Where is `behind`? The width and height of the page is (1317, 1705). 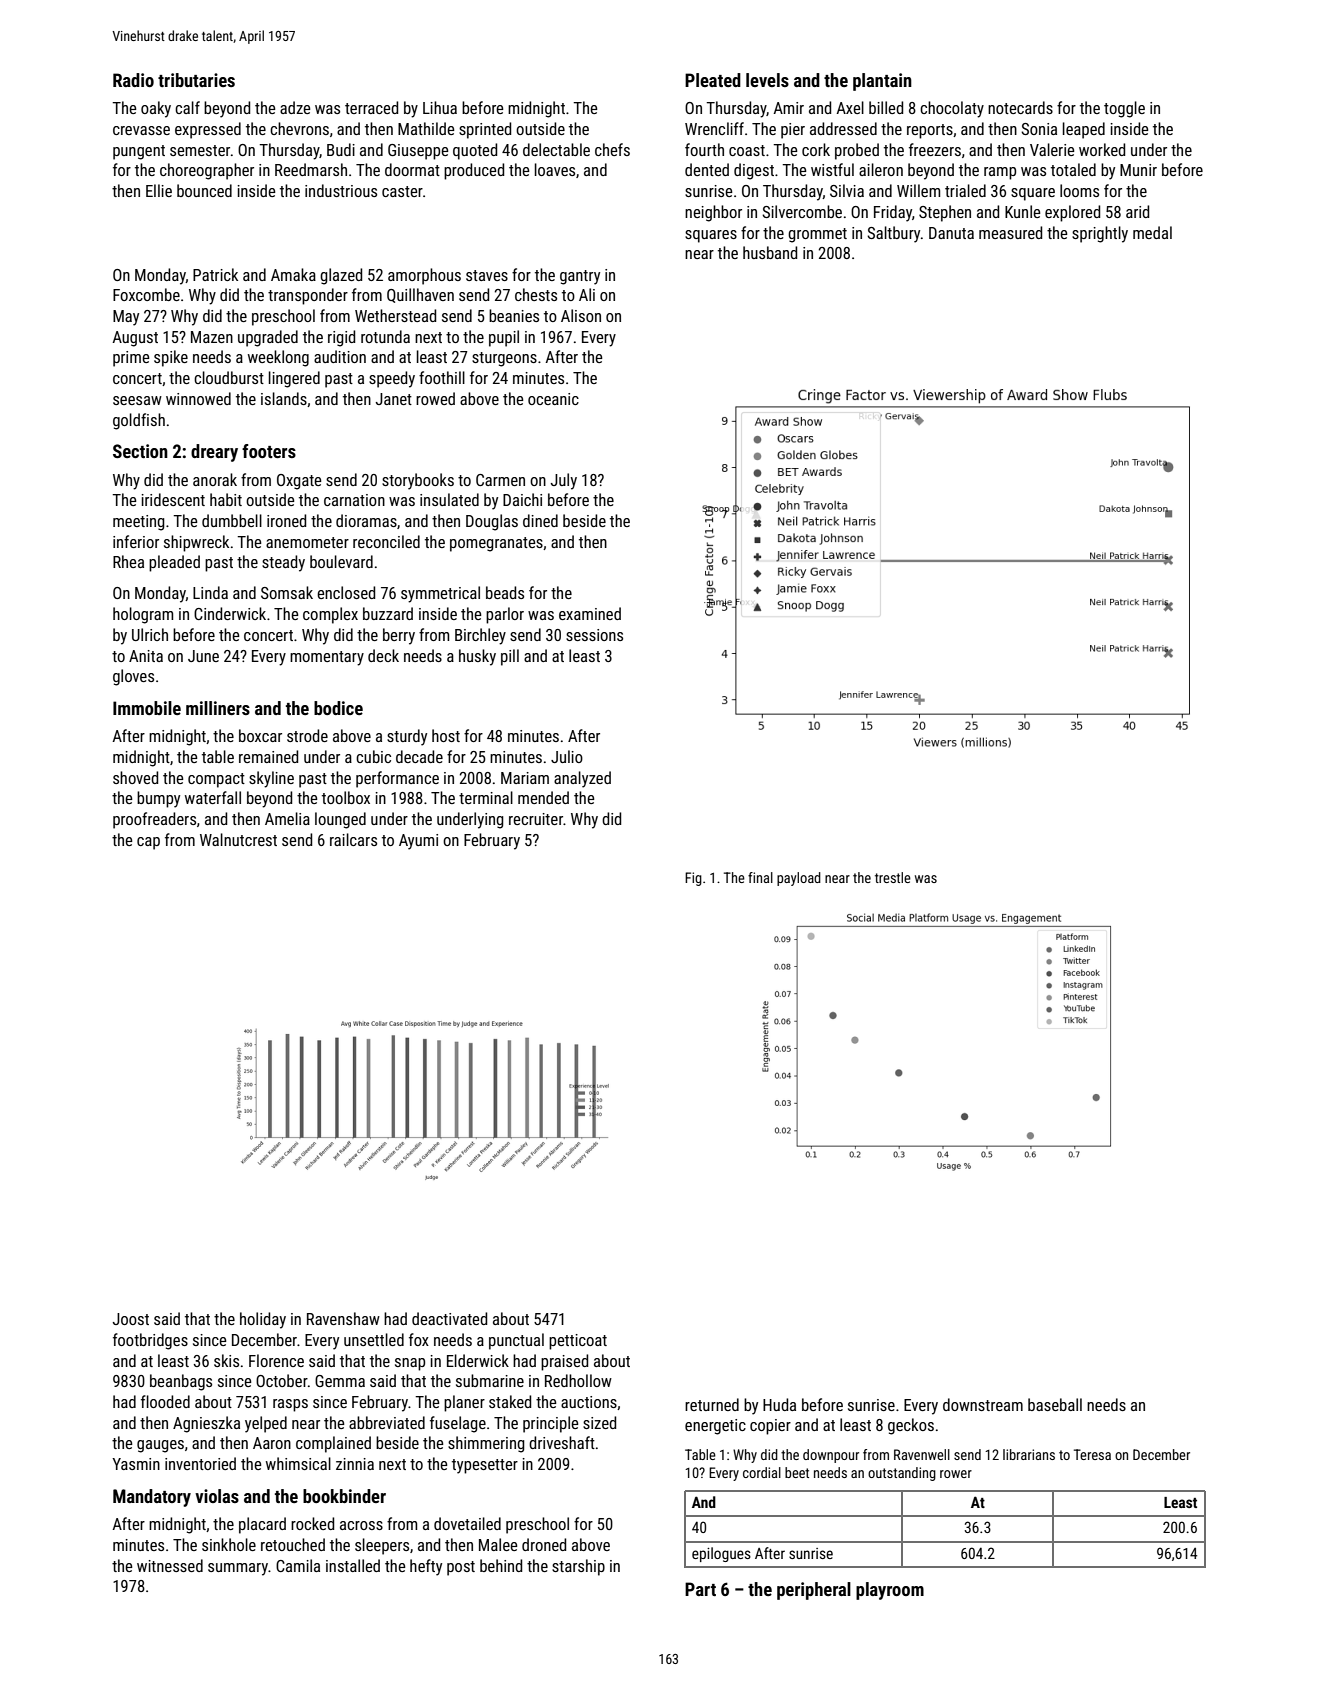
behind is located at coordinates (501, 1565).
